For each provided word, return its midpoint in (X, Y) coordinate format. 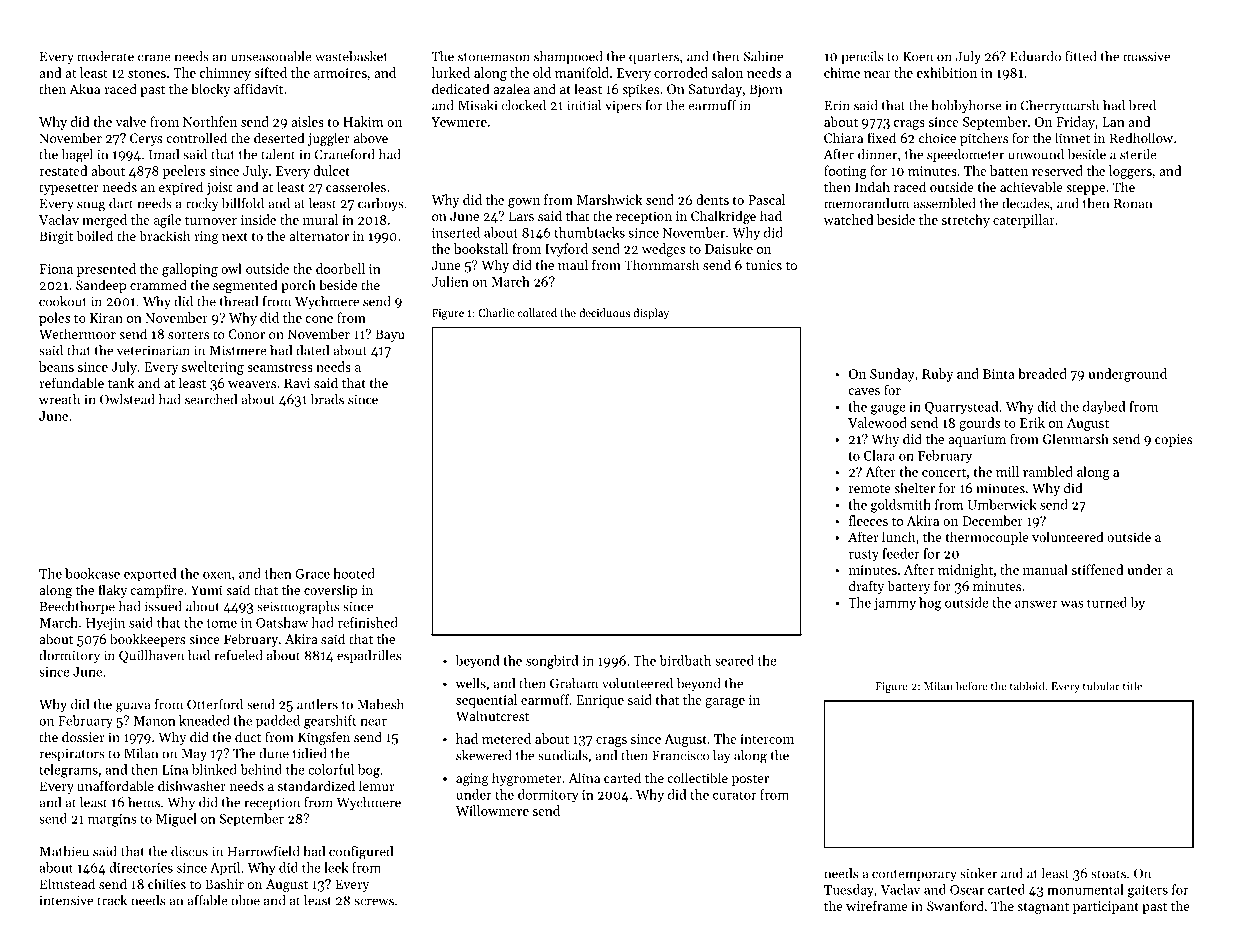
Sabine (763, 56)
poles (54, 319)
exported (150, 575)
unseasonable (271, 56)
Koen (918, 57)
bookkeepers (148, 640)
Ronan (1133, 204)
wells (471, 683)
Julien (450, 281)
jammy (895, 604)
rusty (864, 555)
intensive (66, 900)
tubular (1101, 686)
